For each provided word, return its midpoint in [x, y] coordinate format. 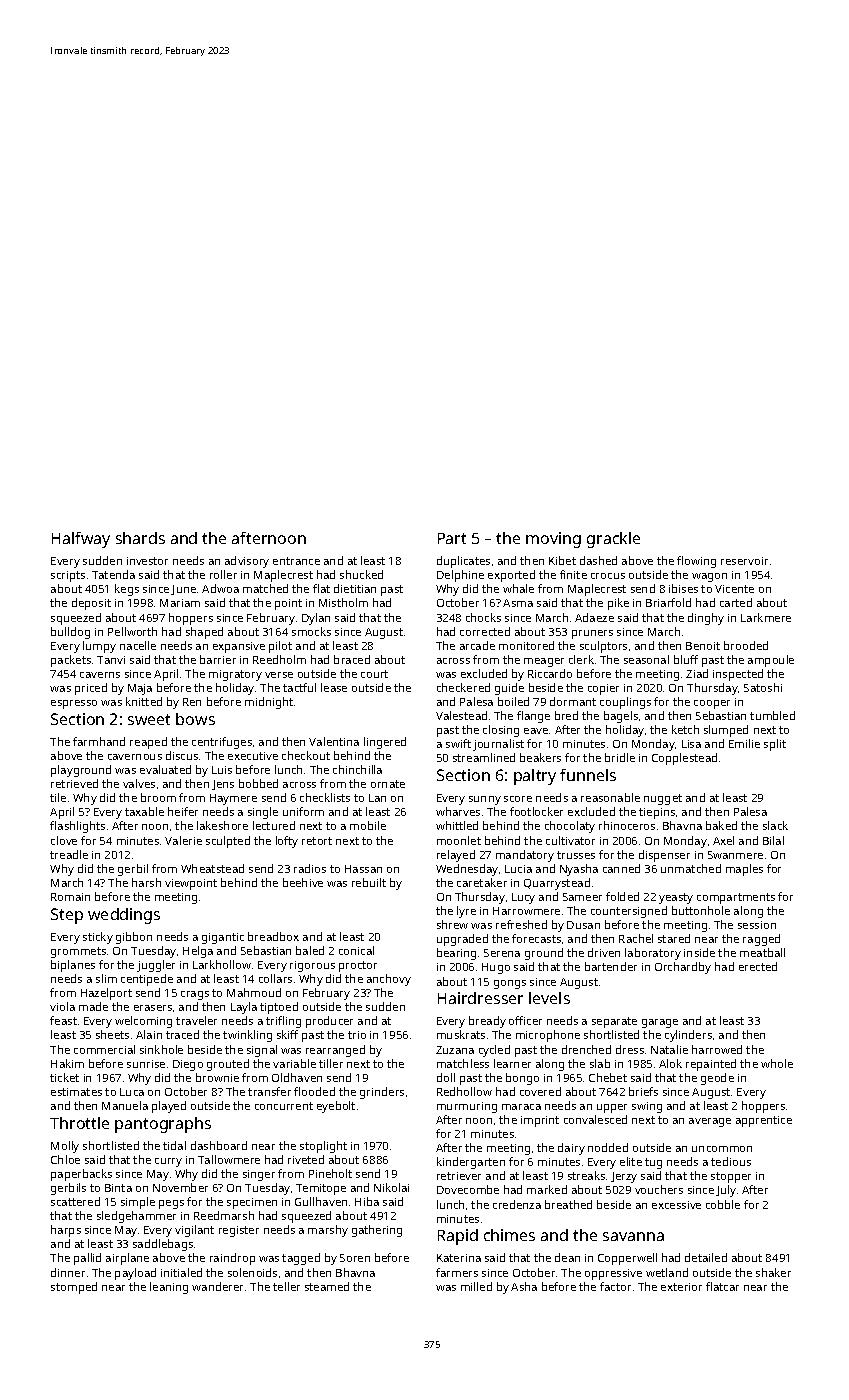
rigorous [312, 966]
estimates [76, 1092]
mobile [368, 825]
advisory [247, 562]
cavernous [135, 757]
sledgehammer [136, 1217]
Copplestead [684, 759]
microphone [548, 1036]
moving [553, 540]
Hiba [367, 1201]
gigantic [223, 938]
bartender [611, 966]
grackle [613, 540]
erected [758, 966]
